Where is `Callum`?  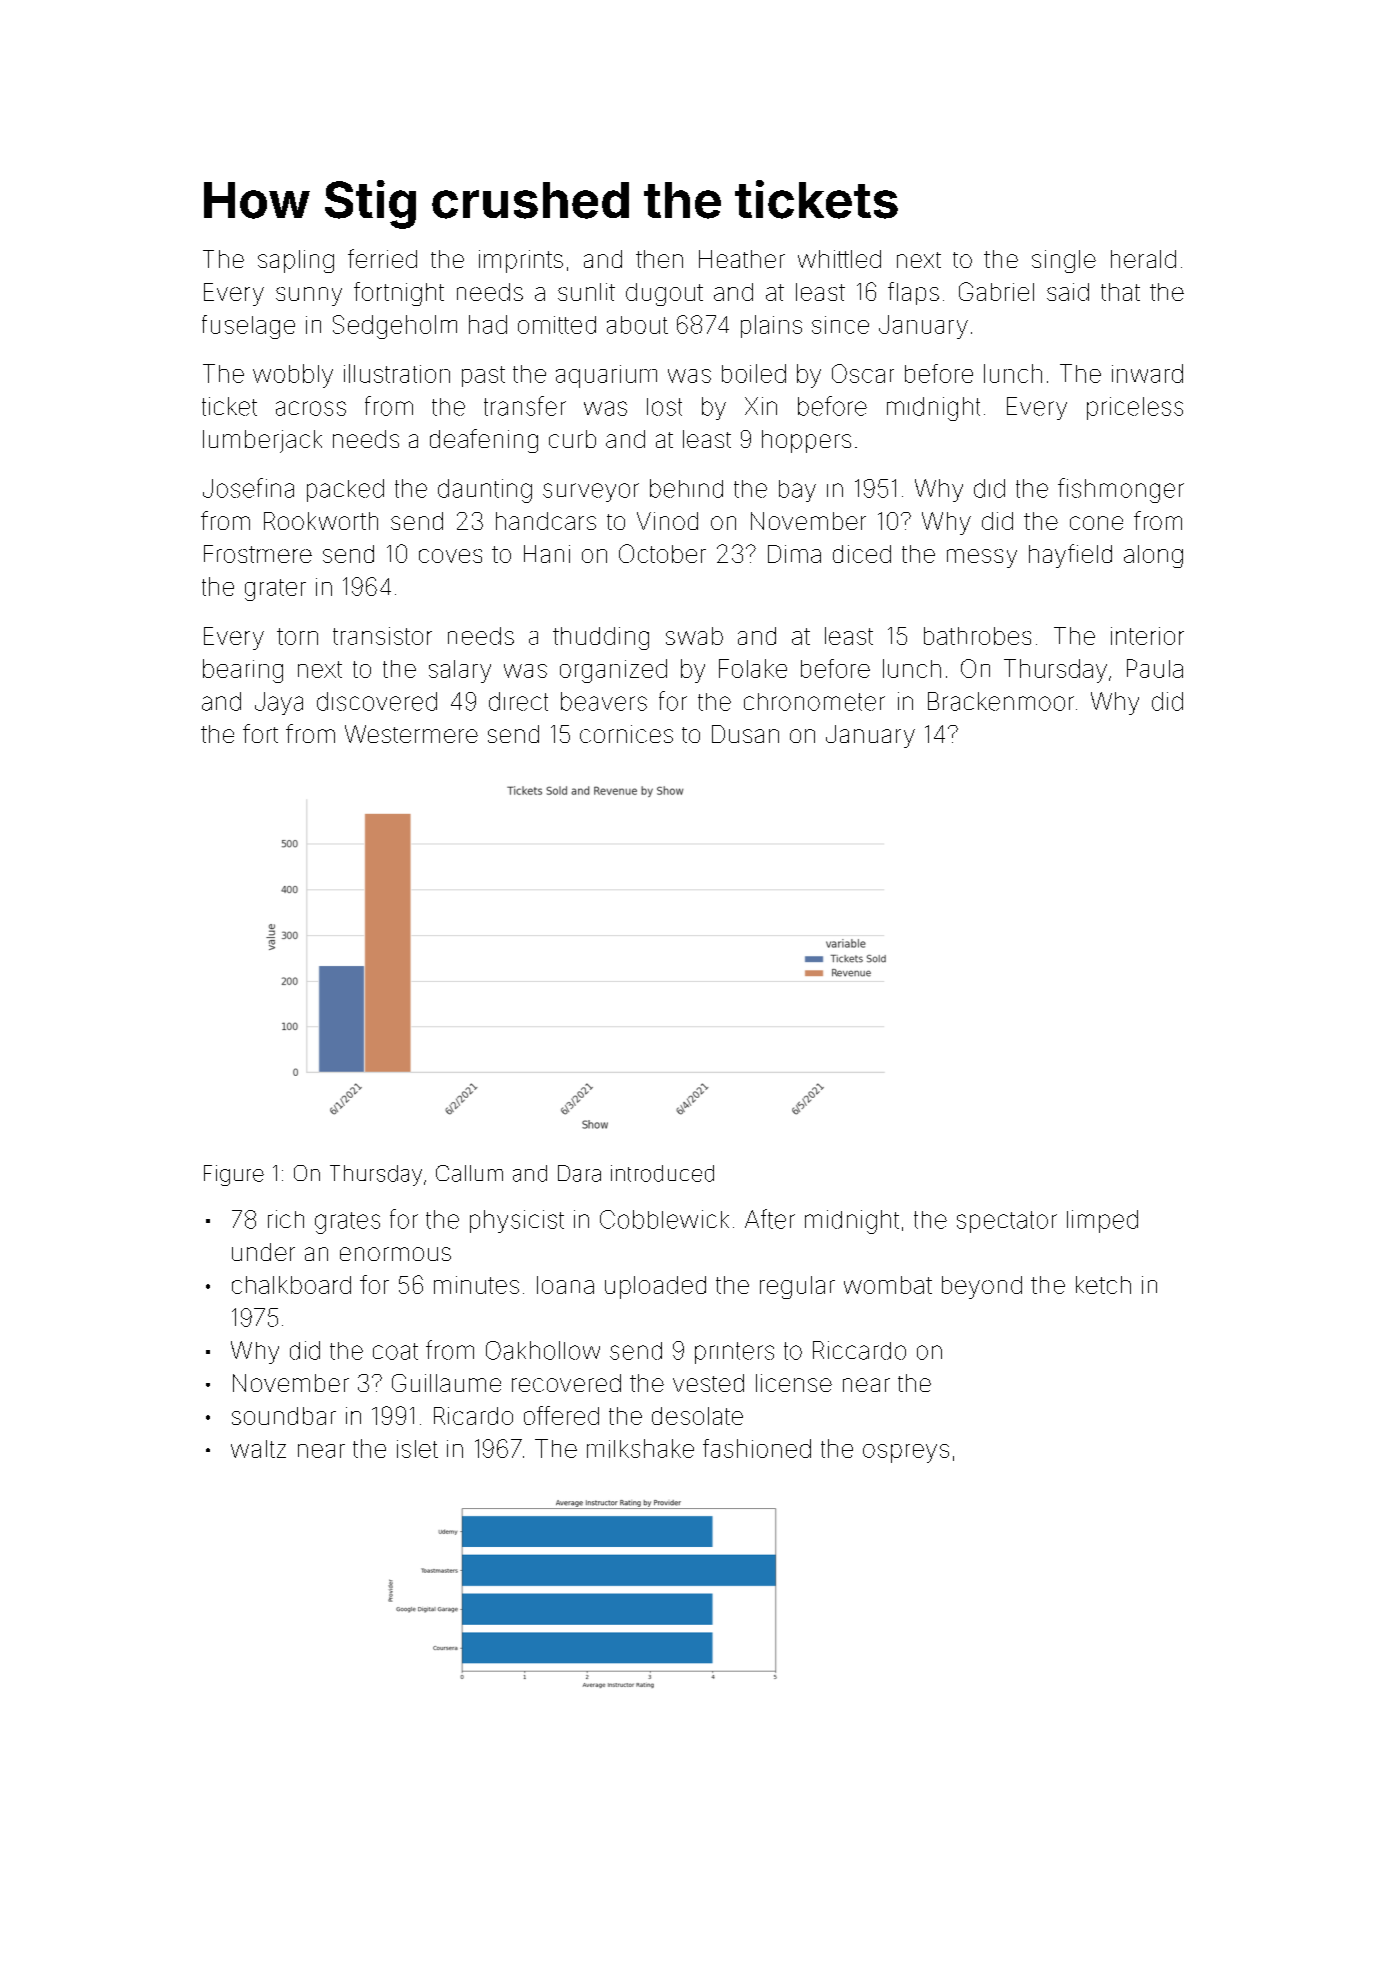
Callum is located at coordinates (469, 1173).
